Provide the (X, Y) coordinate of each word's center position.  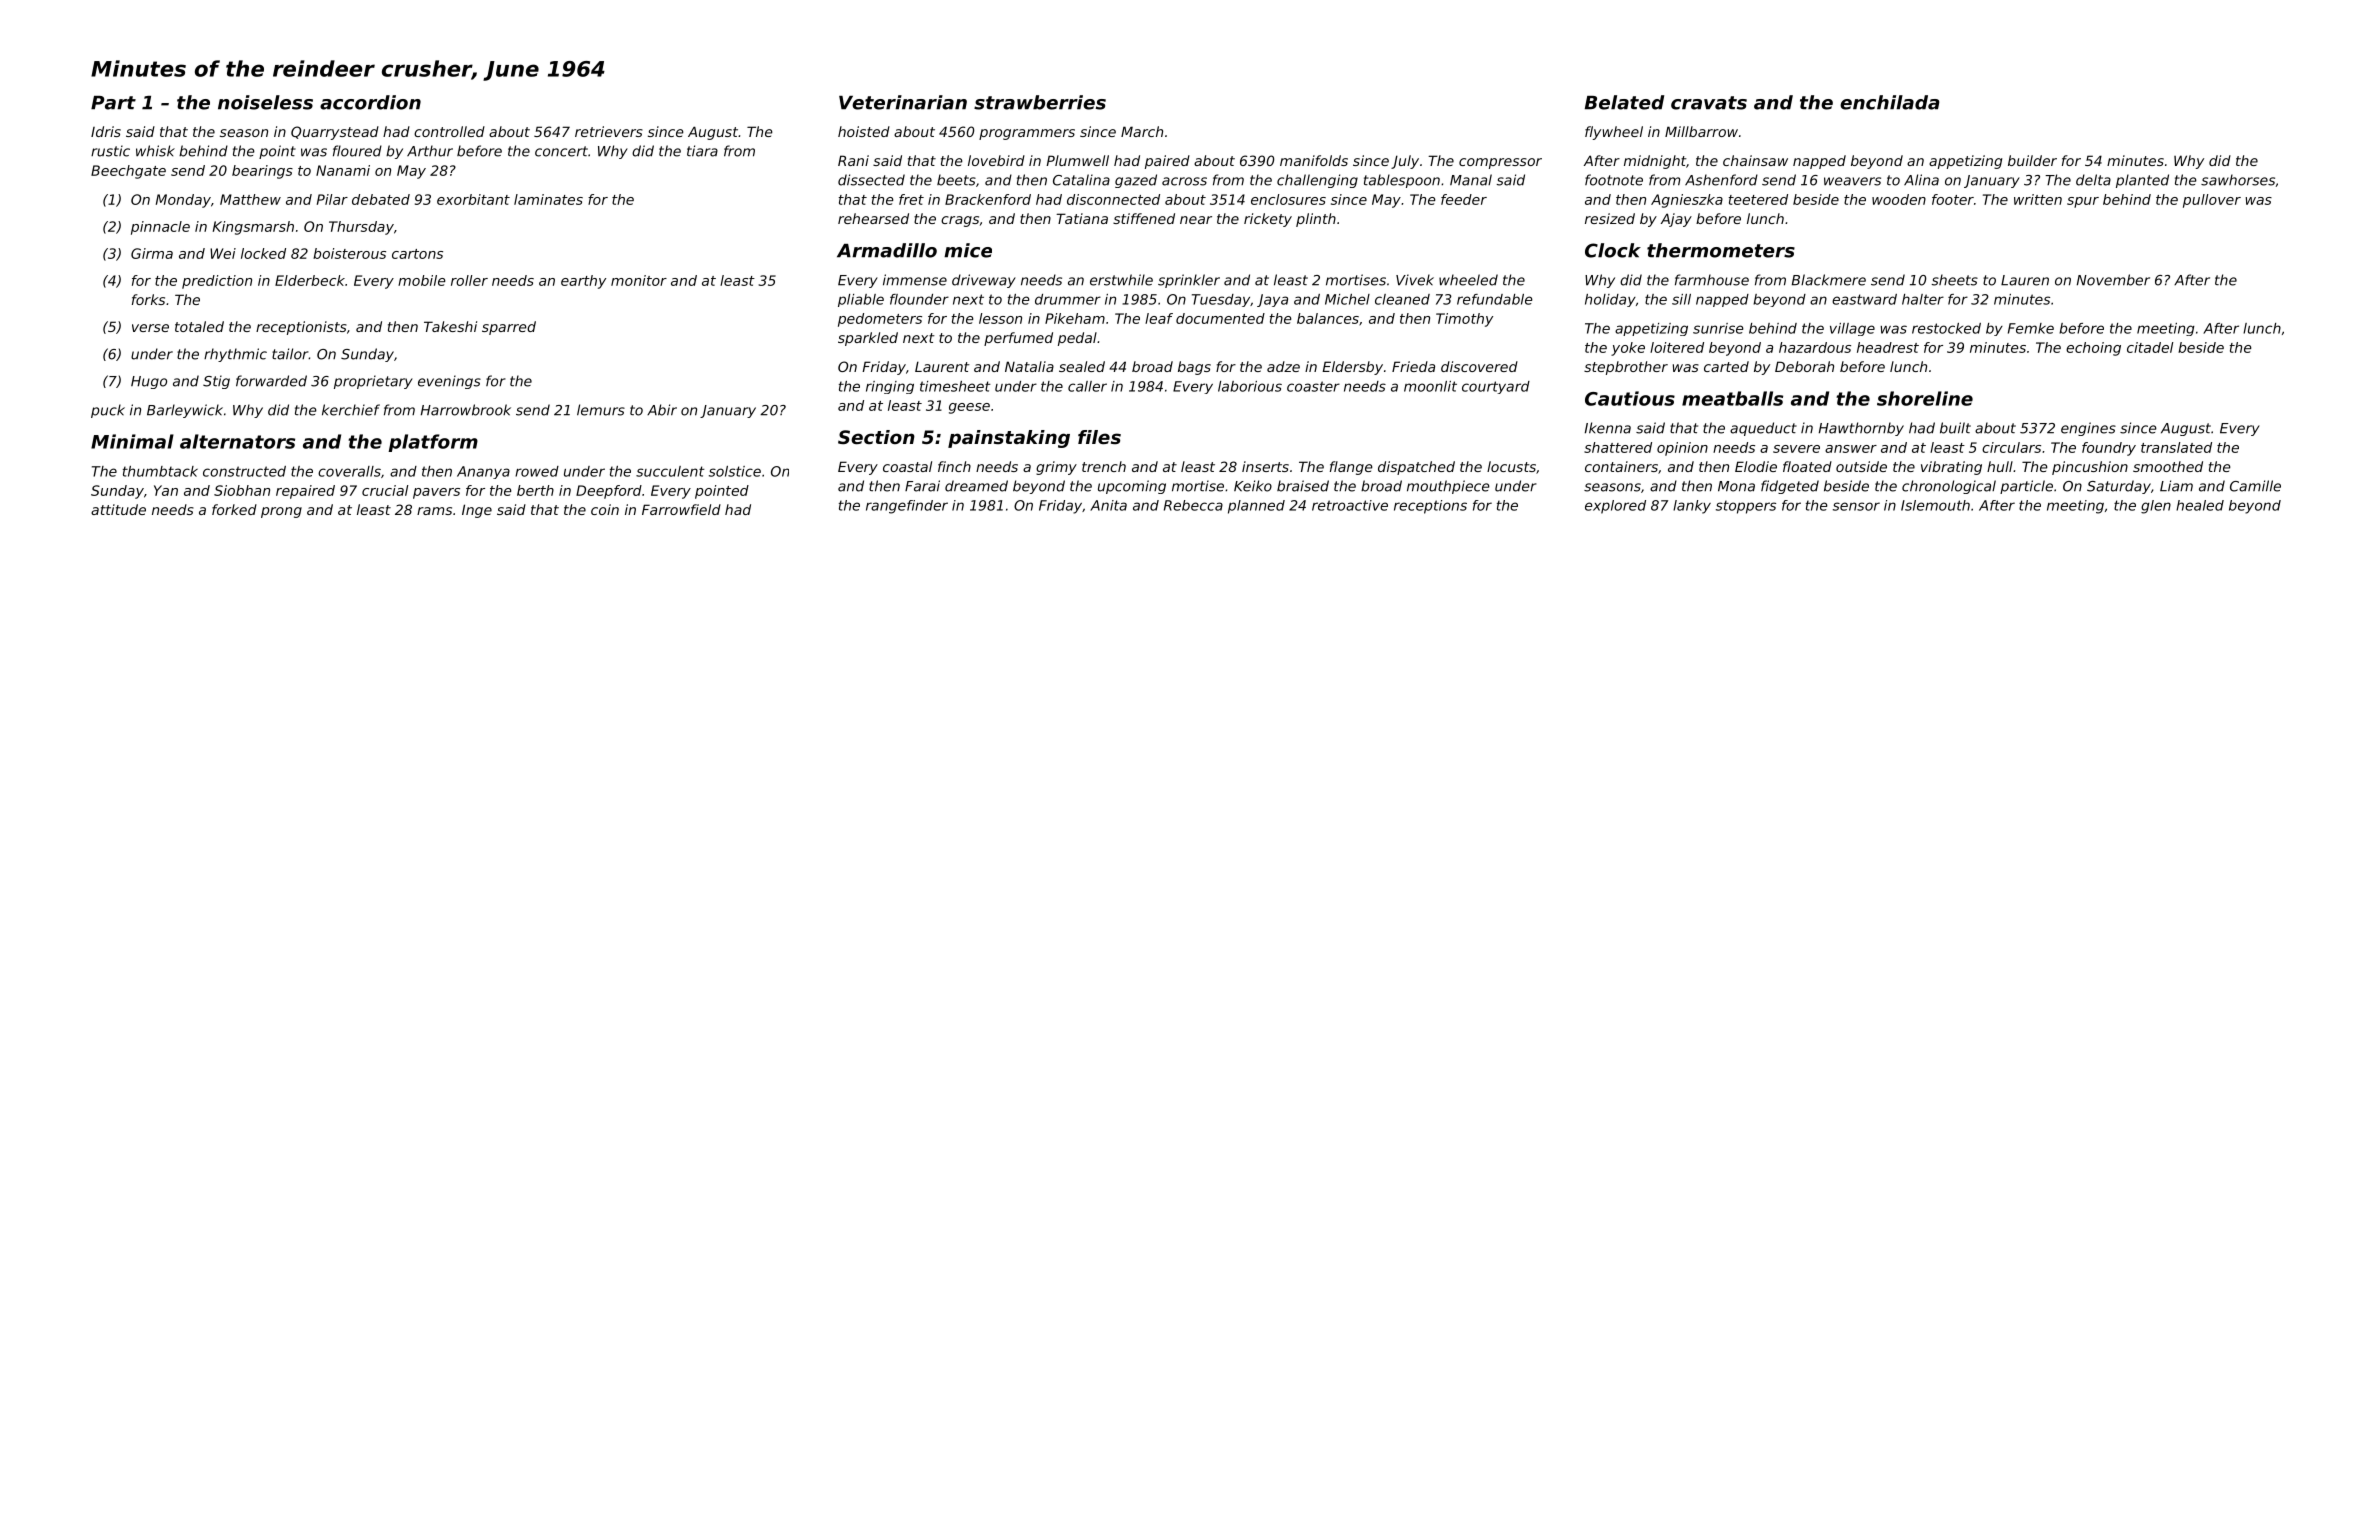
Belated (1624, 102)
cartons (417, 254)
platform (433, 443)
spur (2083, 202)
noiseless (265, 102)
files (1099, 437)
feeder (1464, 199)
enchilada (1889, 102)
